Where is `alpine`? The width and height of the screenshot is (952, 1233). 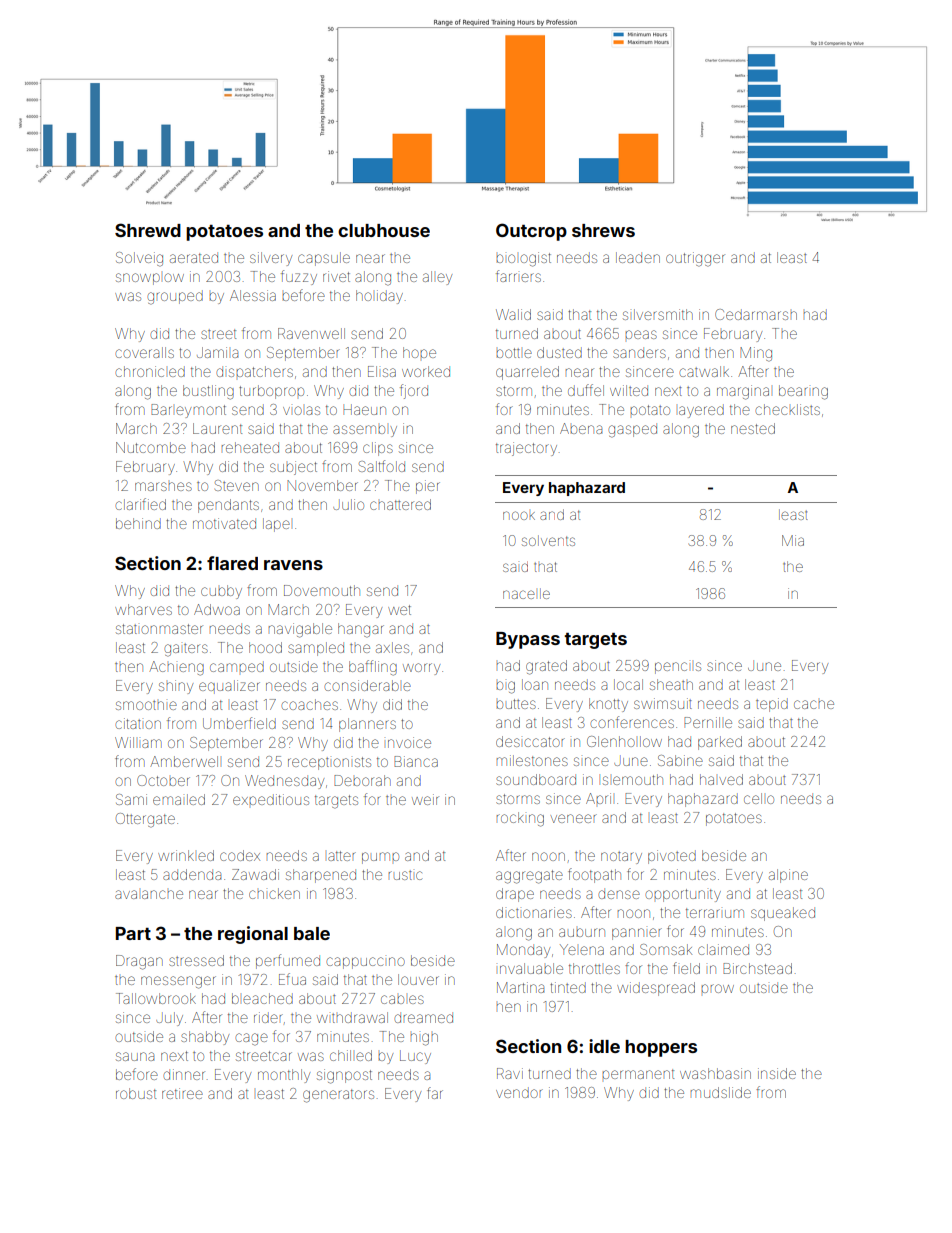
alpine is located at coordinates (788, 876).
